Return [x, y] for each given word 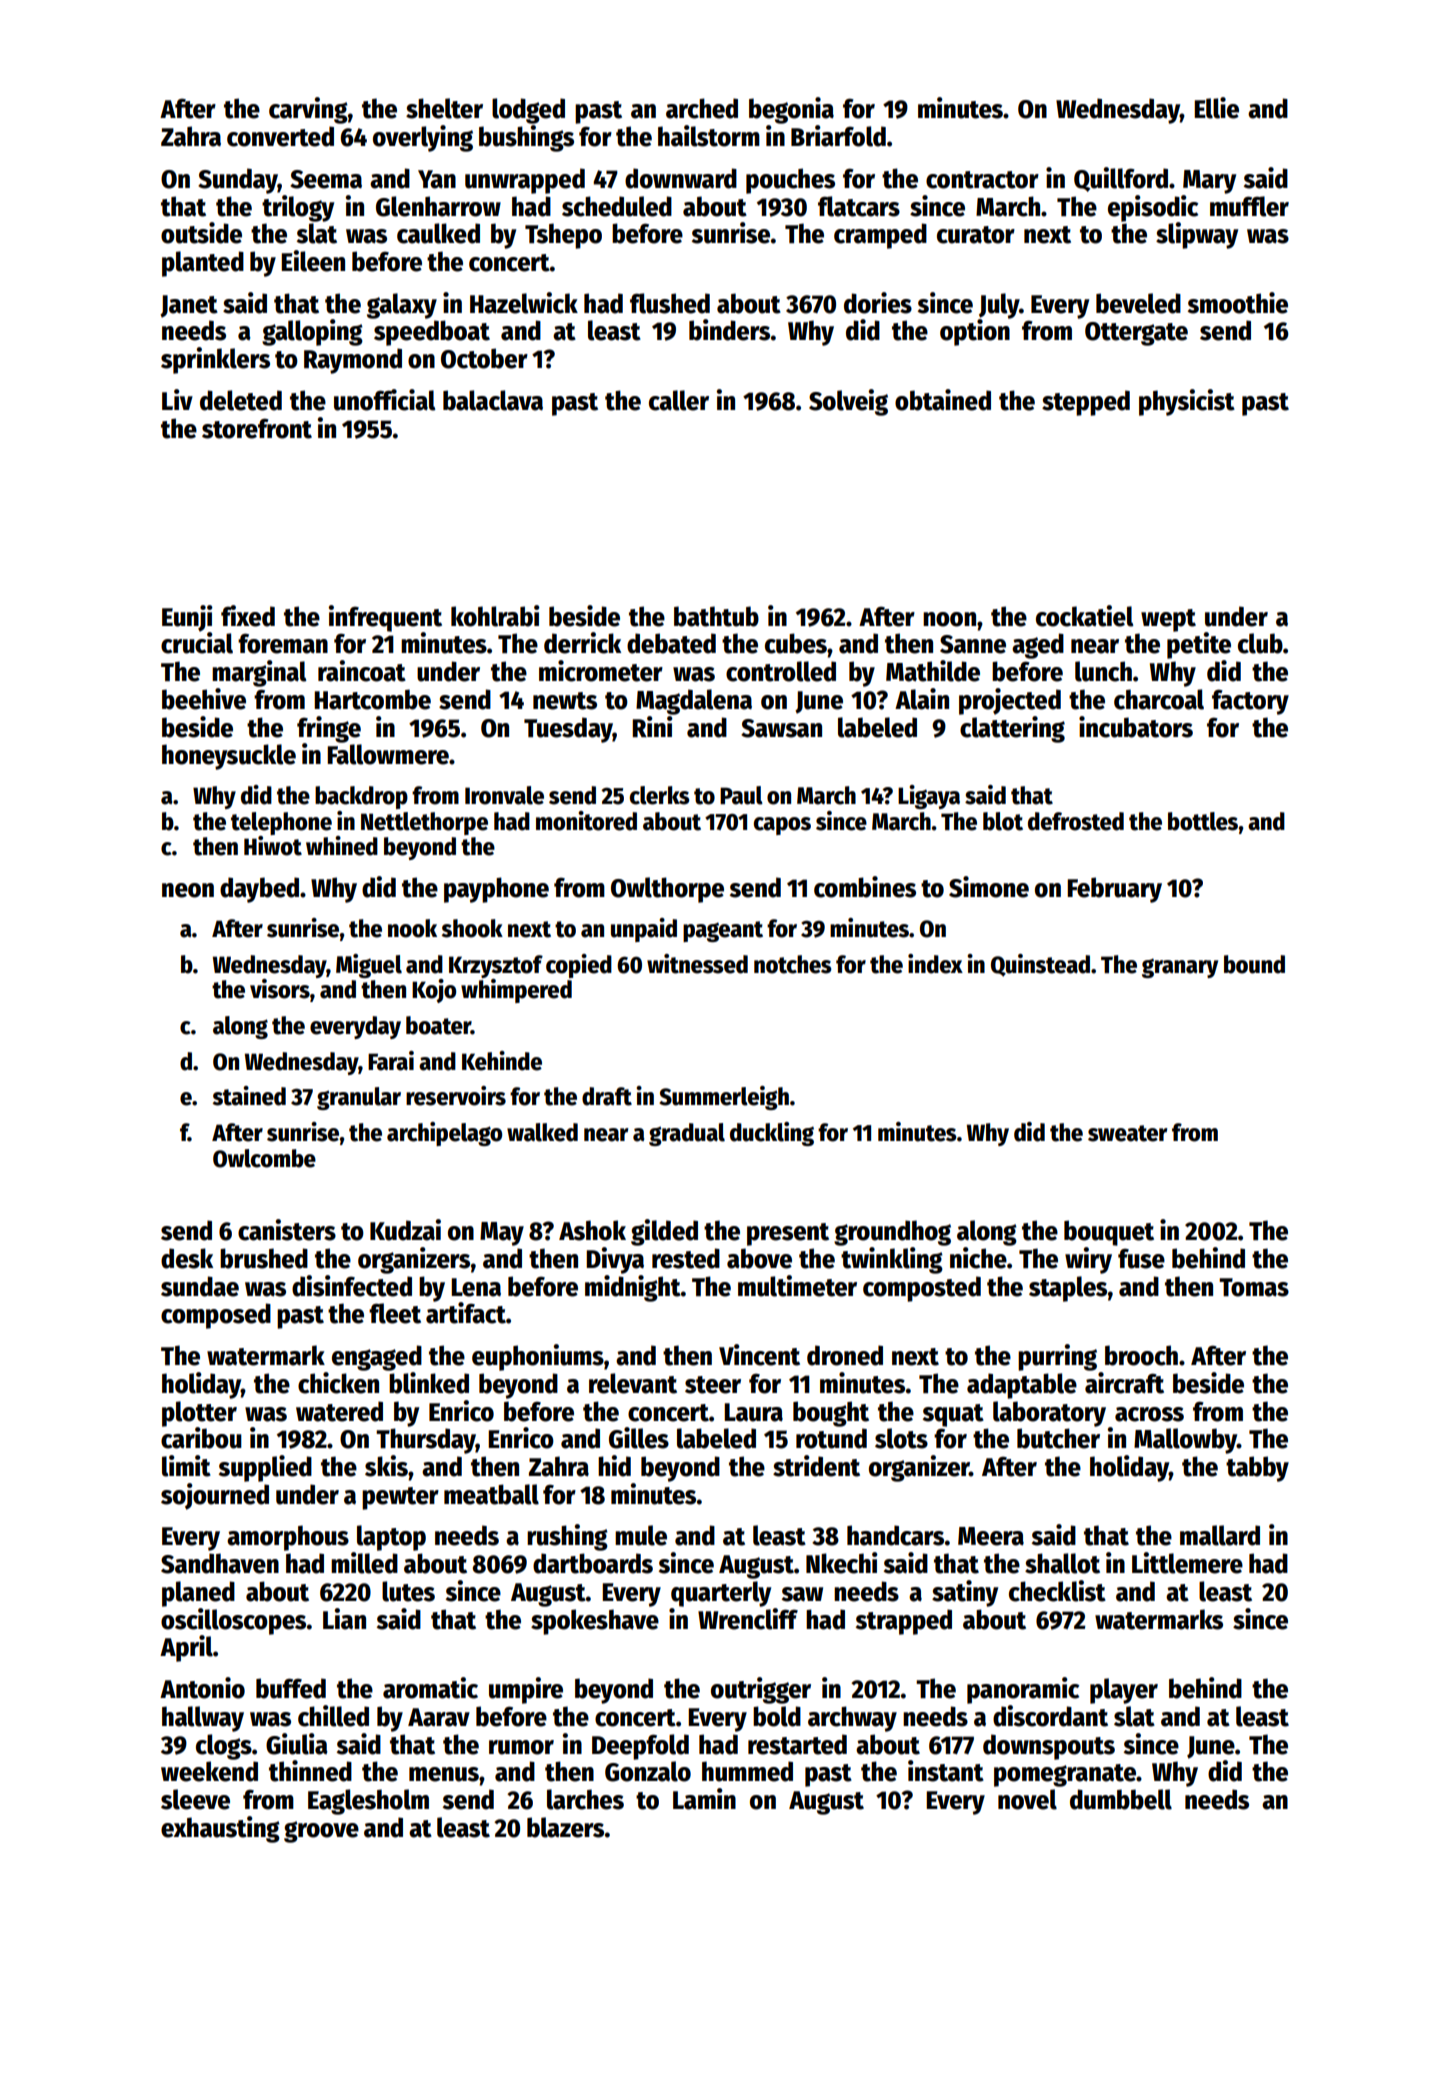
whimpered [516, 991]
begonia [791, 110]
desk [187, 1258]
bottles [1203, 821]
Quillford [1121, 179]
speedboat [432, 333]
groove [321, 1832]
